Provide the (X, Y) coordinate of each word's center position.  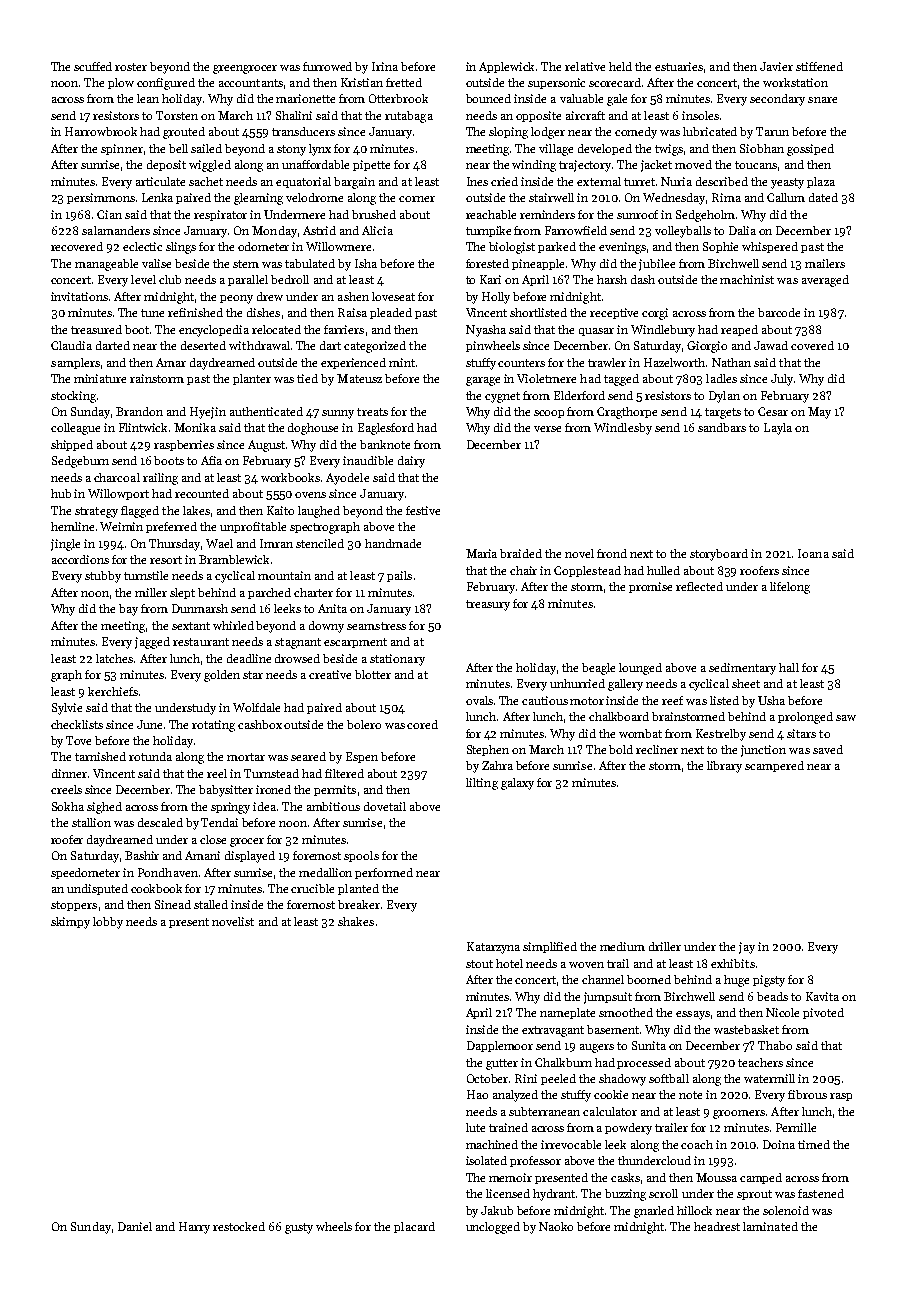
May (819, 413)
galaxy (517, 784)
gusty (299, 1228)
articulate (160, 181)
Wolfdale (256, 707)
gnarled (654, 1212)
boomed (649, 979)
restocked (239, 1226)
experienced (353, 363)
